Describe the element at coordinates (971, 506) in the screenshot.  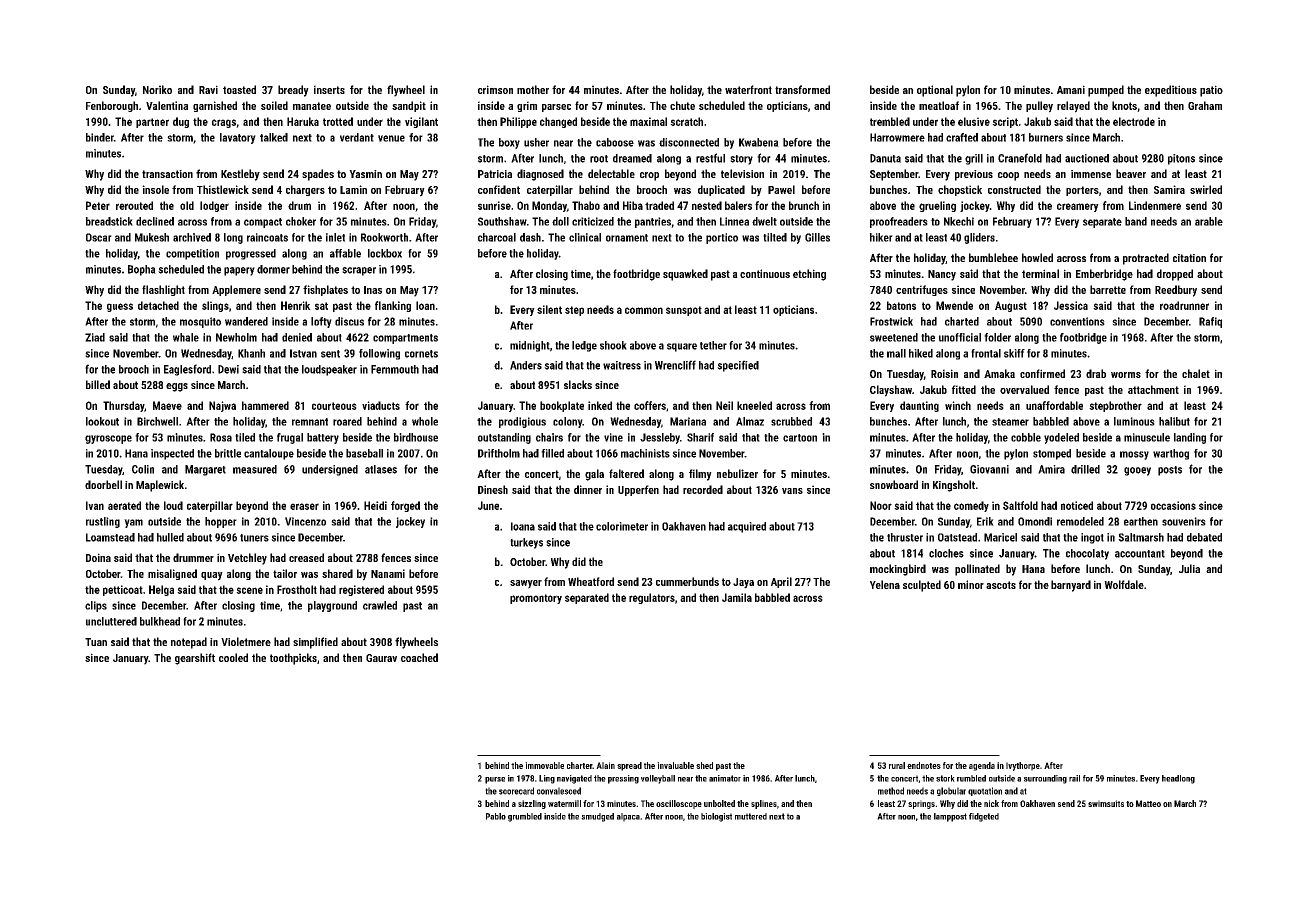
I see `comedy` at that location.
